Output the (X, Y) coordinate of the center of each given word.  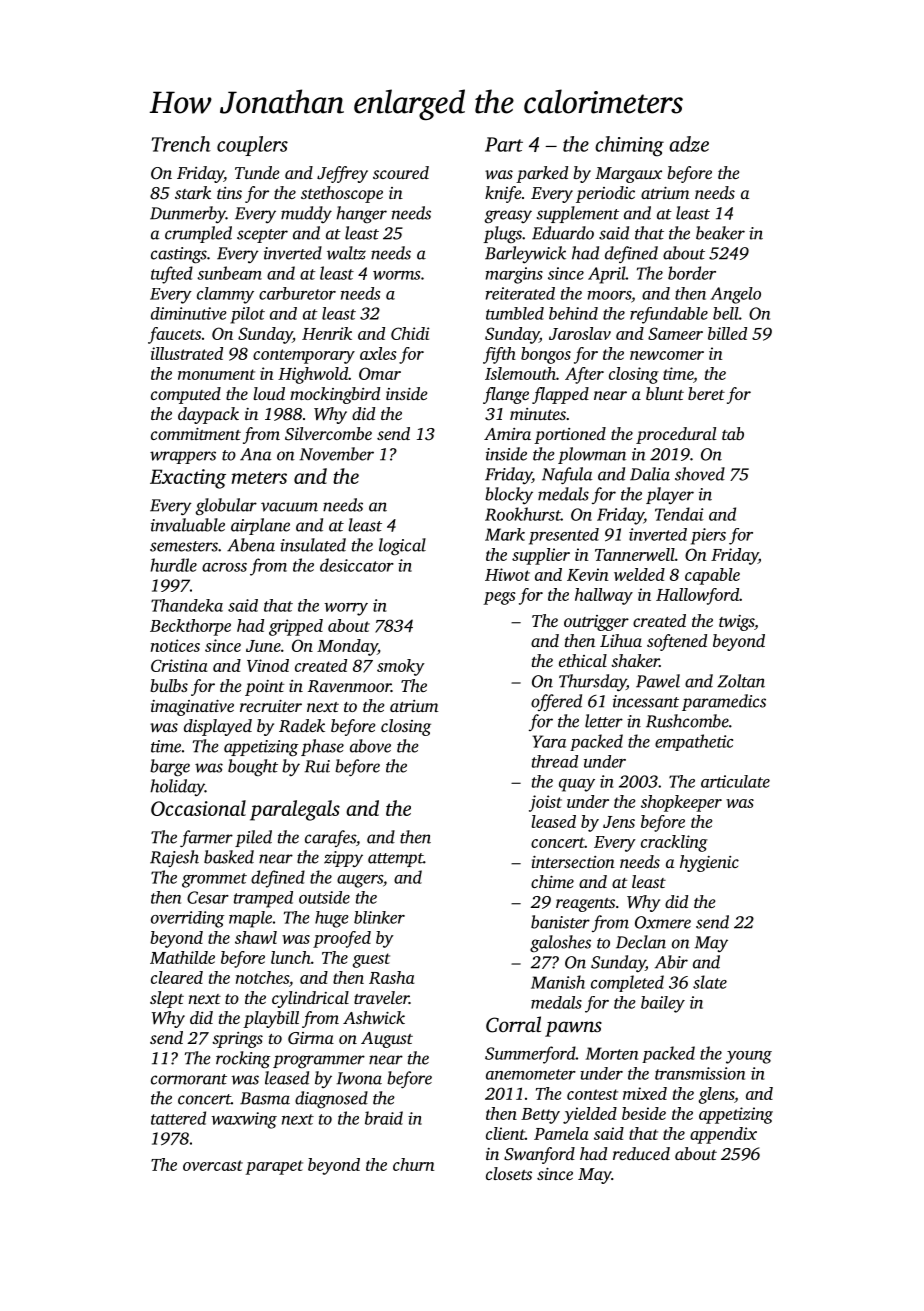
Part (504, 144)
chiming (629, 146)
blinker (379, 917)
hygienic (709, 863)
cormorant (189, 1079)
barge (170, 768)
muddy (306, 215)
